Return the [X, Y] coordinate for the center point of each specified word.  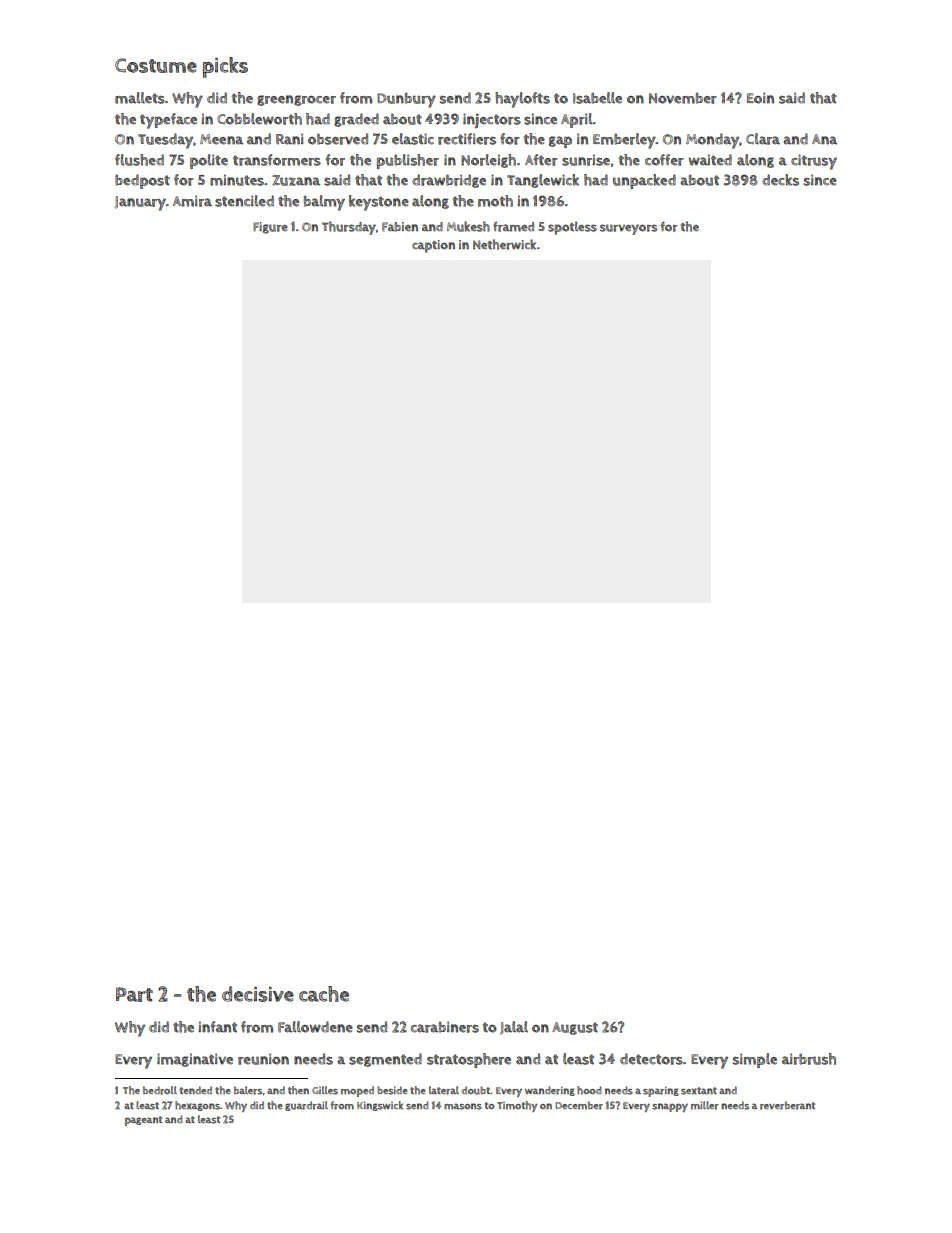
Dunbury [406, 100]
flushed [139, 160]
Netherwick [504, 244]
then [298, 1090]
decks [780, 180]
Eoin [760, 98]
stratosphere [469, 1060]
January [140, 203]
